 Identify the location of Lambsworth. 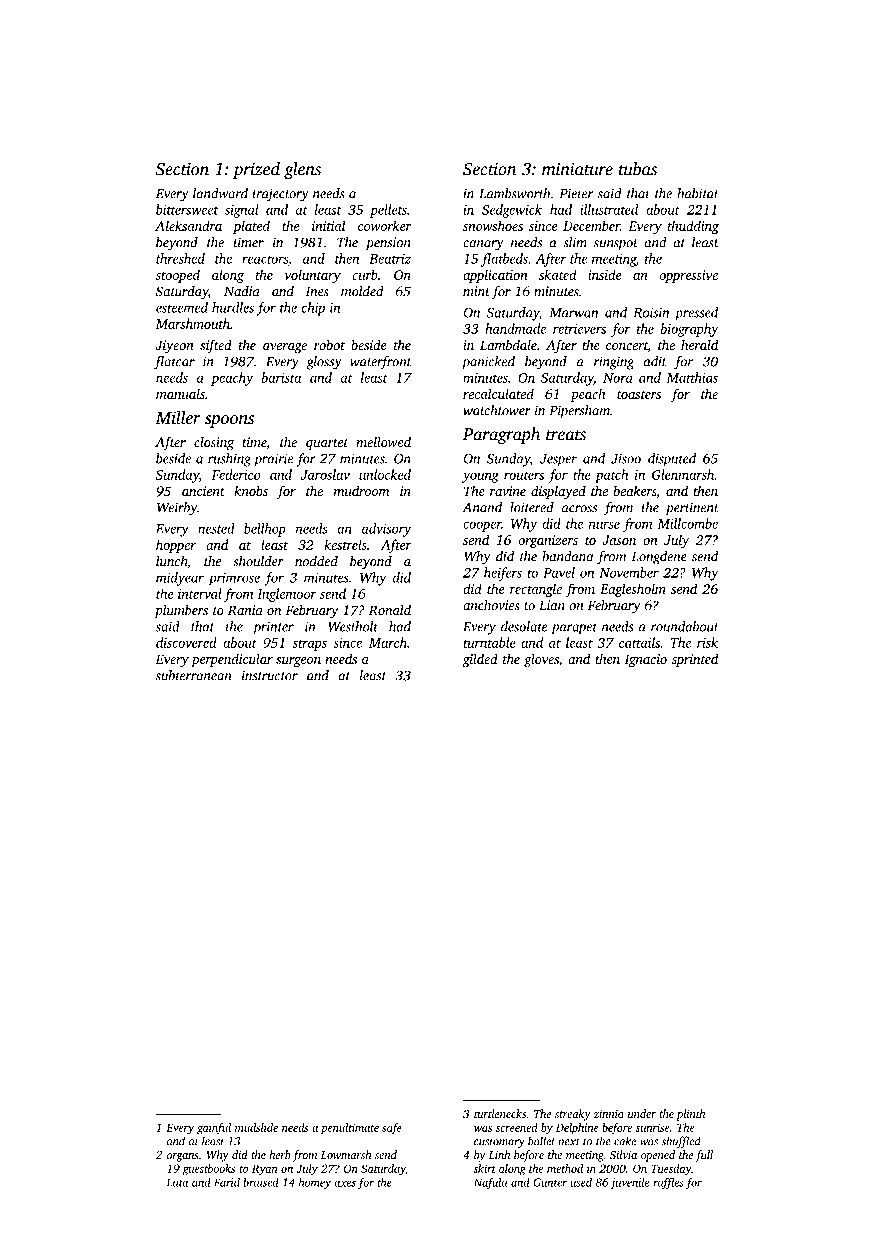
(515, 193).
